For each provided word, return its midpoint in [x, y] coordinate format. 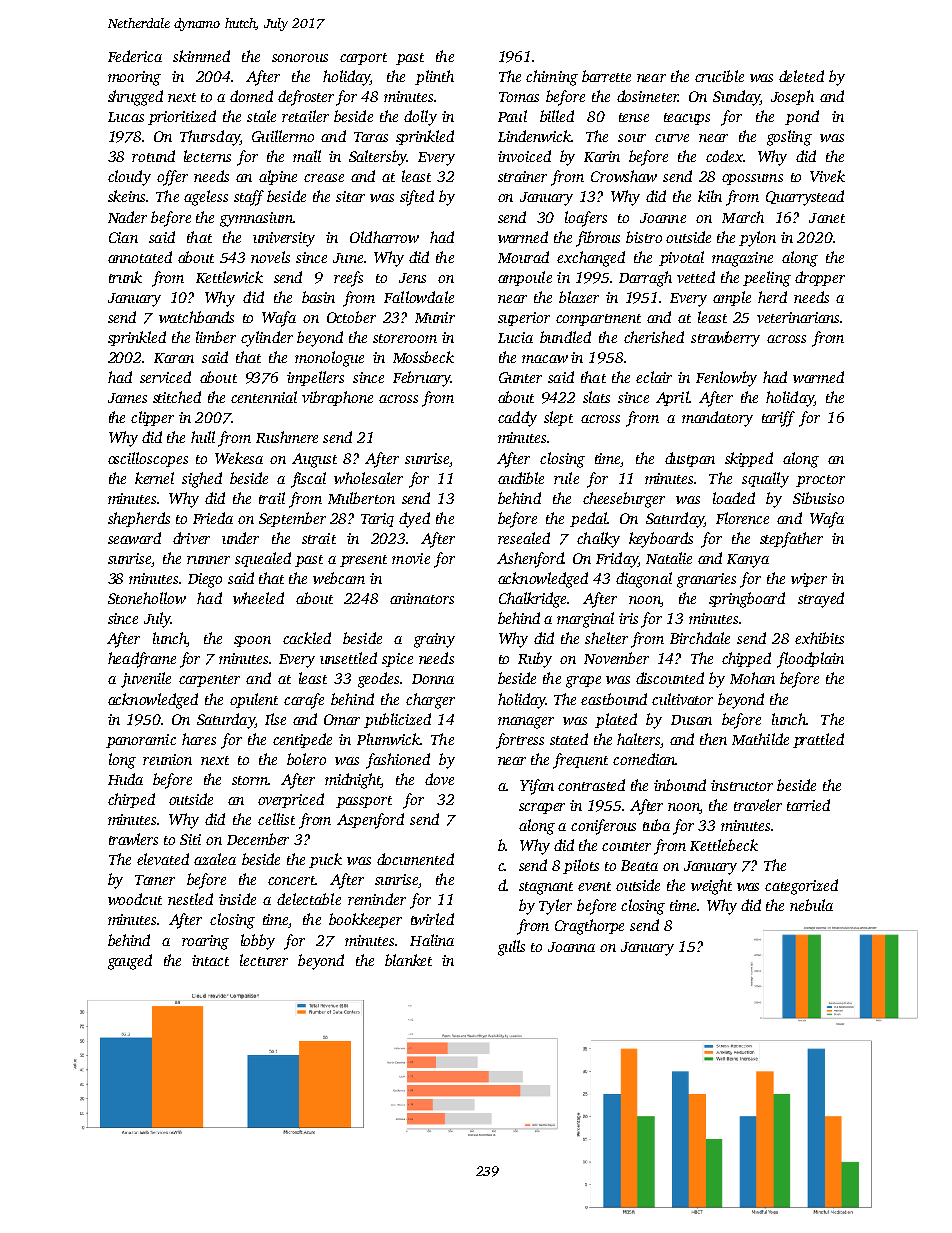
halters [638, 739]
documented [415, 859]
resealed [524, 538]
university [284, 239]
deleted [801, 76]
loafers [586, 219]
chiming [552, 78]
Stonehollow [147, 598]
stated [569, 739]
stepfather [791, 540]
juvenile [146, 680]
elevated [163, 859]
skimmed [201, 56]
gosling [789, 138]
